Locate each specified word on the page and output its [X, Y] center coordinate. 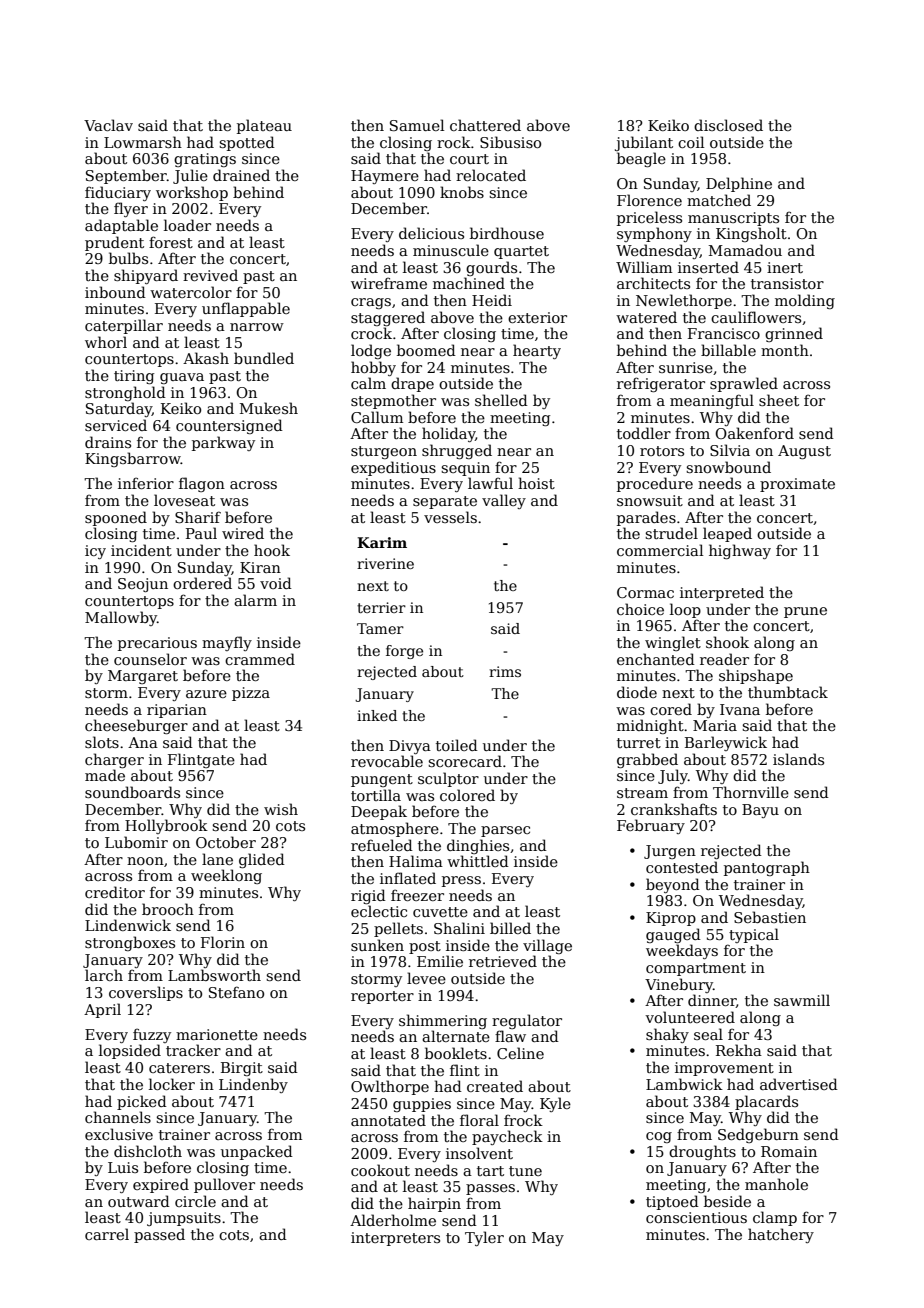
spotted [247, 143]
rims [505, 671]
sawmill [802, 1000]
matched [719, 200]
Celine [520, 1053]
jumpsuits [184, 1219]
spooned [116, 518]
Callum [377, 417]
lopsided [130, 1051]
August [804, 452]
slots [102, 742]
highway [740, 551]
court [469, 159]
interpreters [395, 1239]
